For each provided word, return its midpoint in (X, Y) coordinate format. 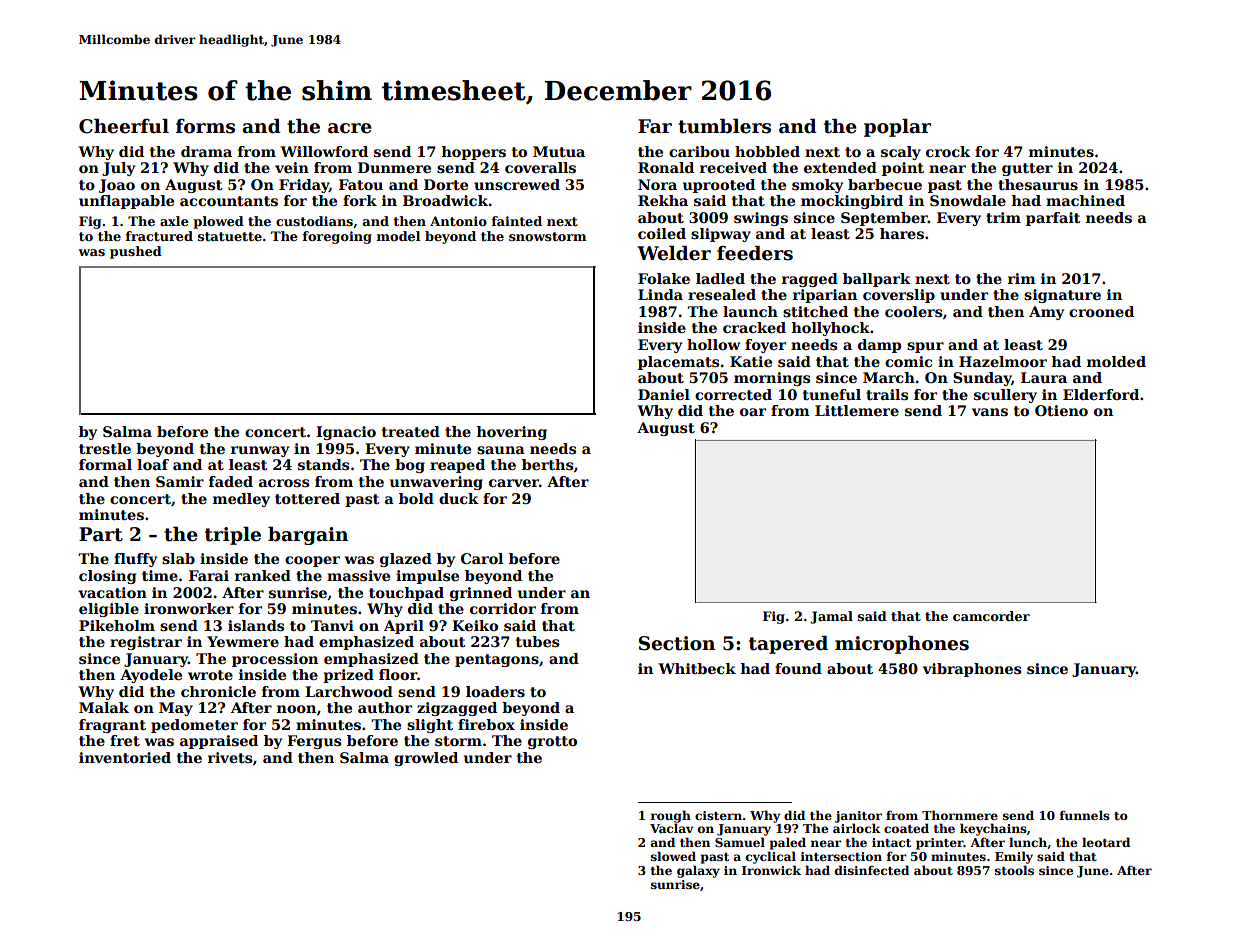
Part (101, 534)
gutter (1027, 169)
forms (205, 126)
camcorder (991, 616)
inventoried (125, 757)
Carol (482, 558)
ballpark (877, 280)
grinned (481, 594)
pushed (136, 252)
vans (990, 412)
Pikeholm (117, 625)
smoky (817, 186)
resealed (722, 294)
